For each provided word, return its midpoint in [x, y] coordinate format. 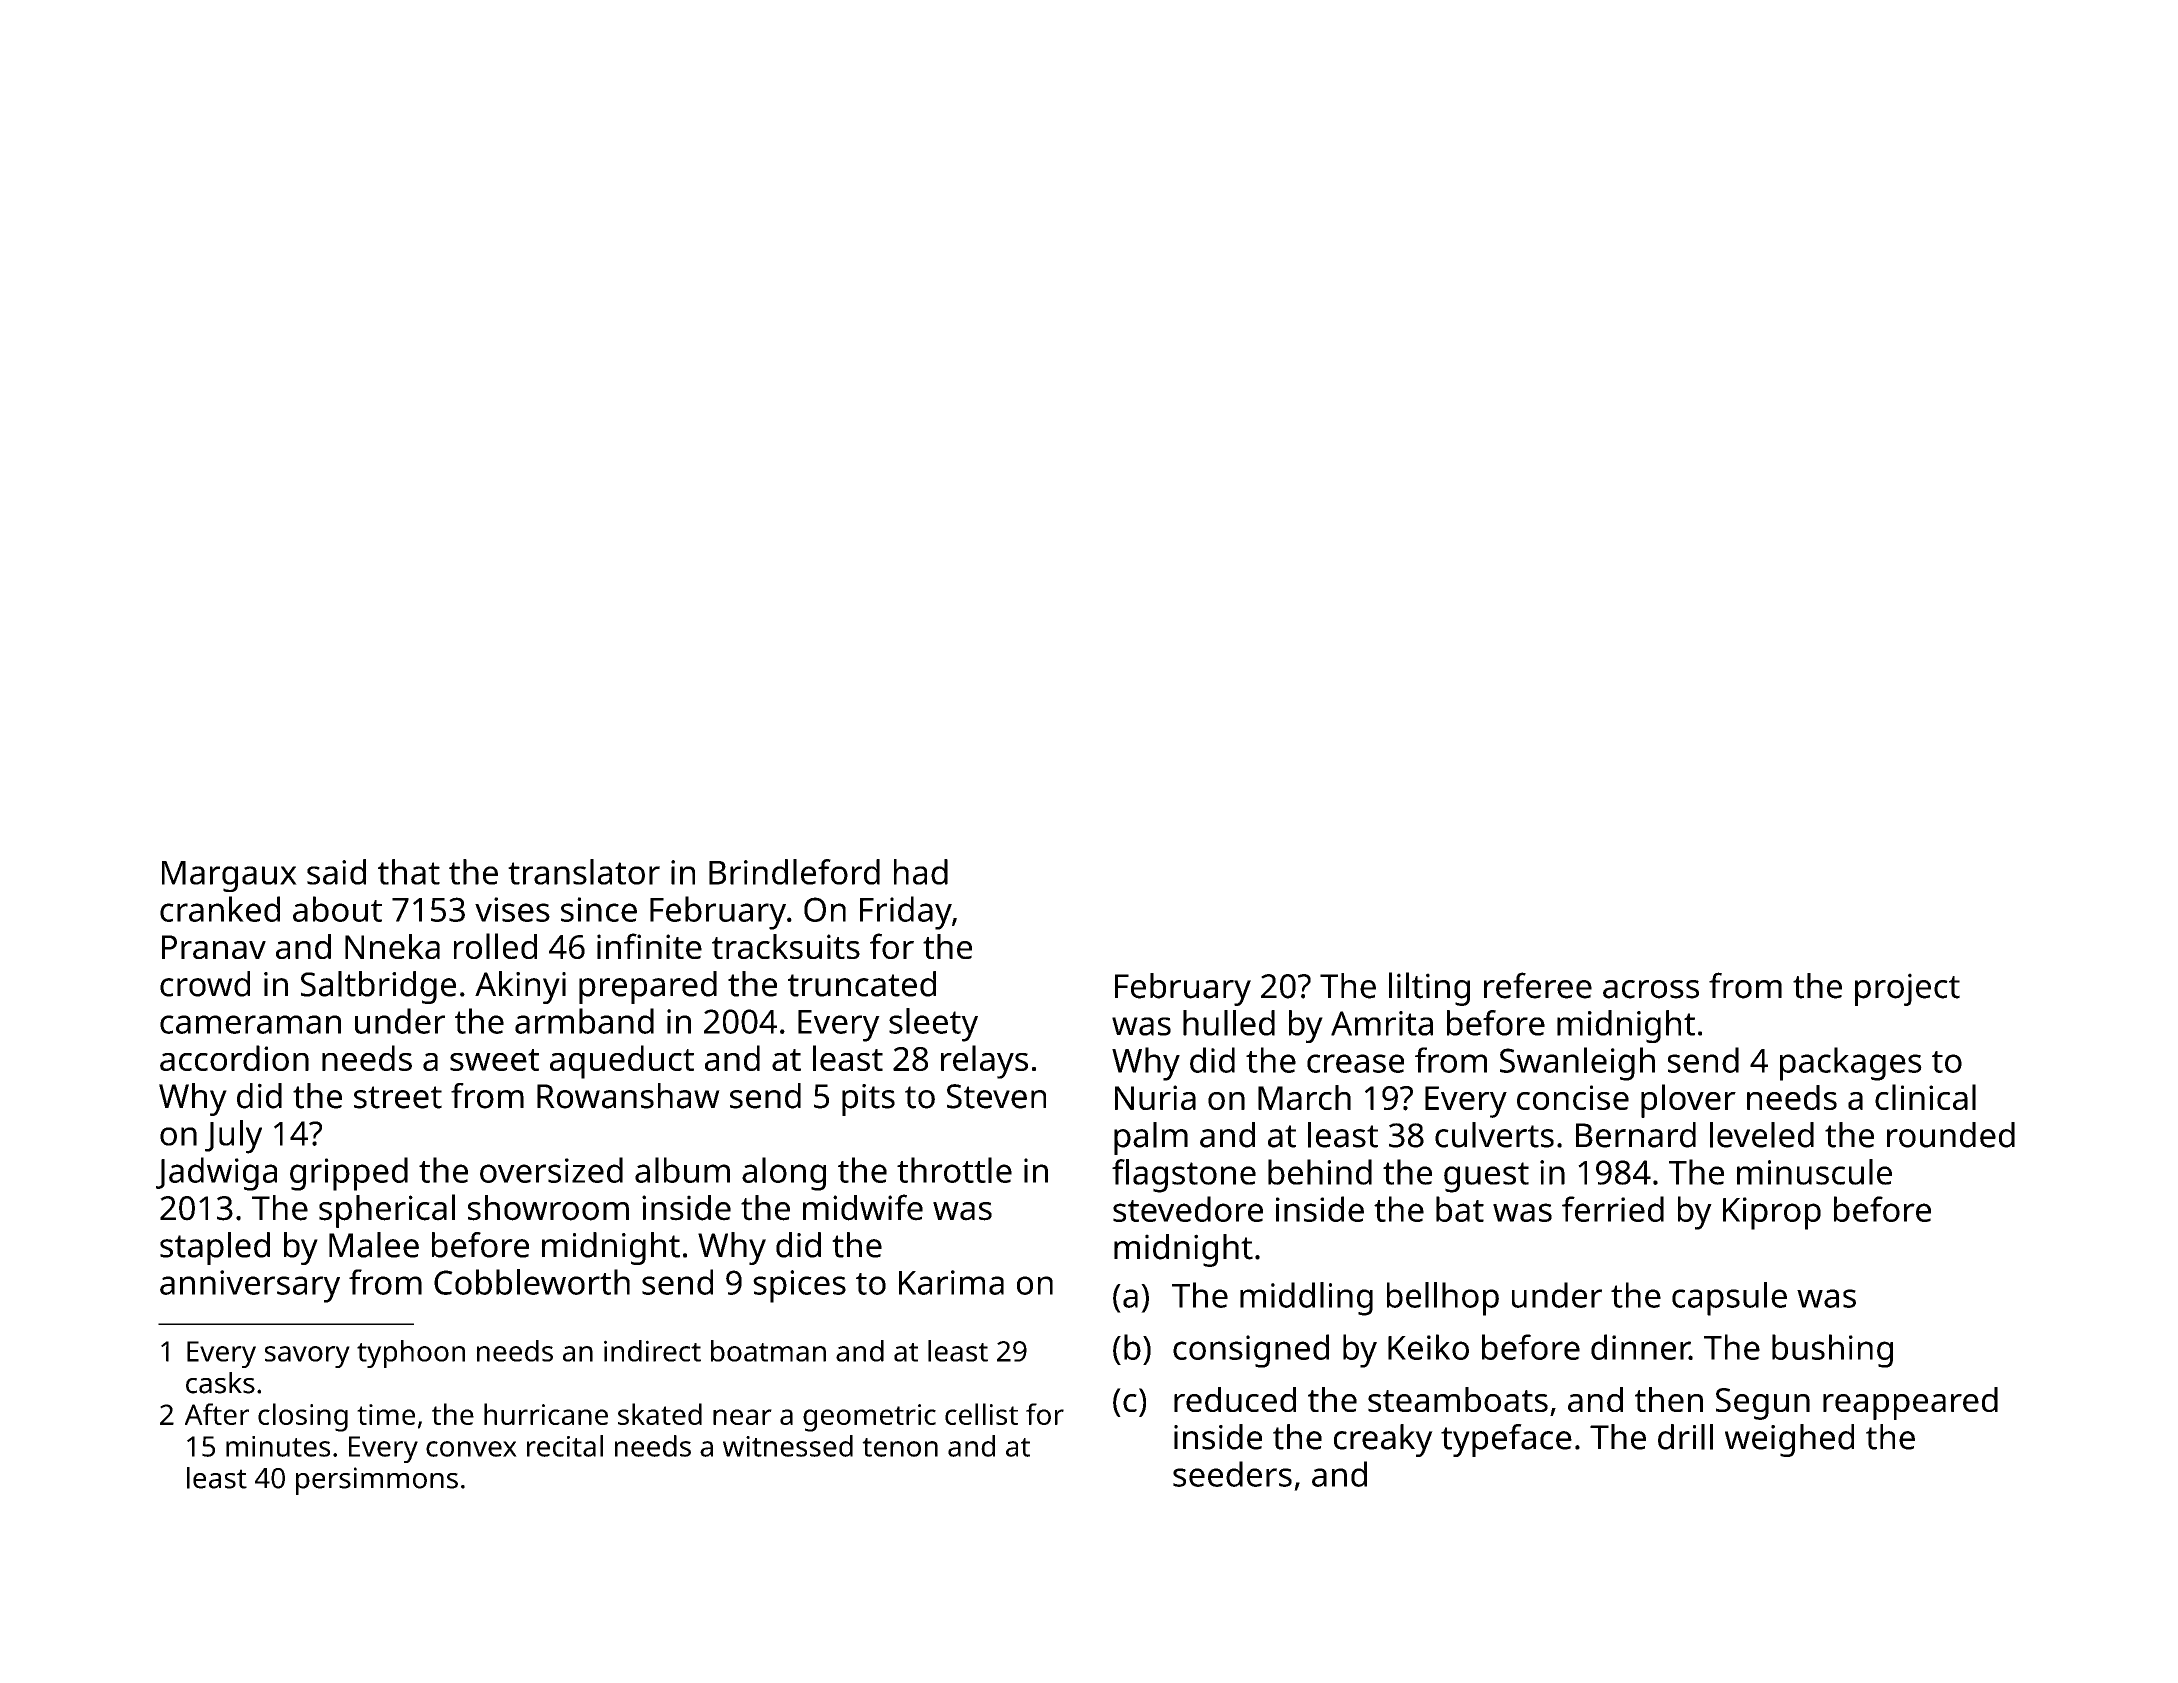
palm [1151, 1138]
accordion [234, 1058]
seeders [1232, 1474]
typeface [1506, 1440]
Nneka [392, 946]
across [1651, 989]
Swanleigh [1577, 1064]
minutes [278, 1446]
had [921, 872]
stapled [215, 1248]
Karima [951, 1282]
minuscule [1814, 1172]
